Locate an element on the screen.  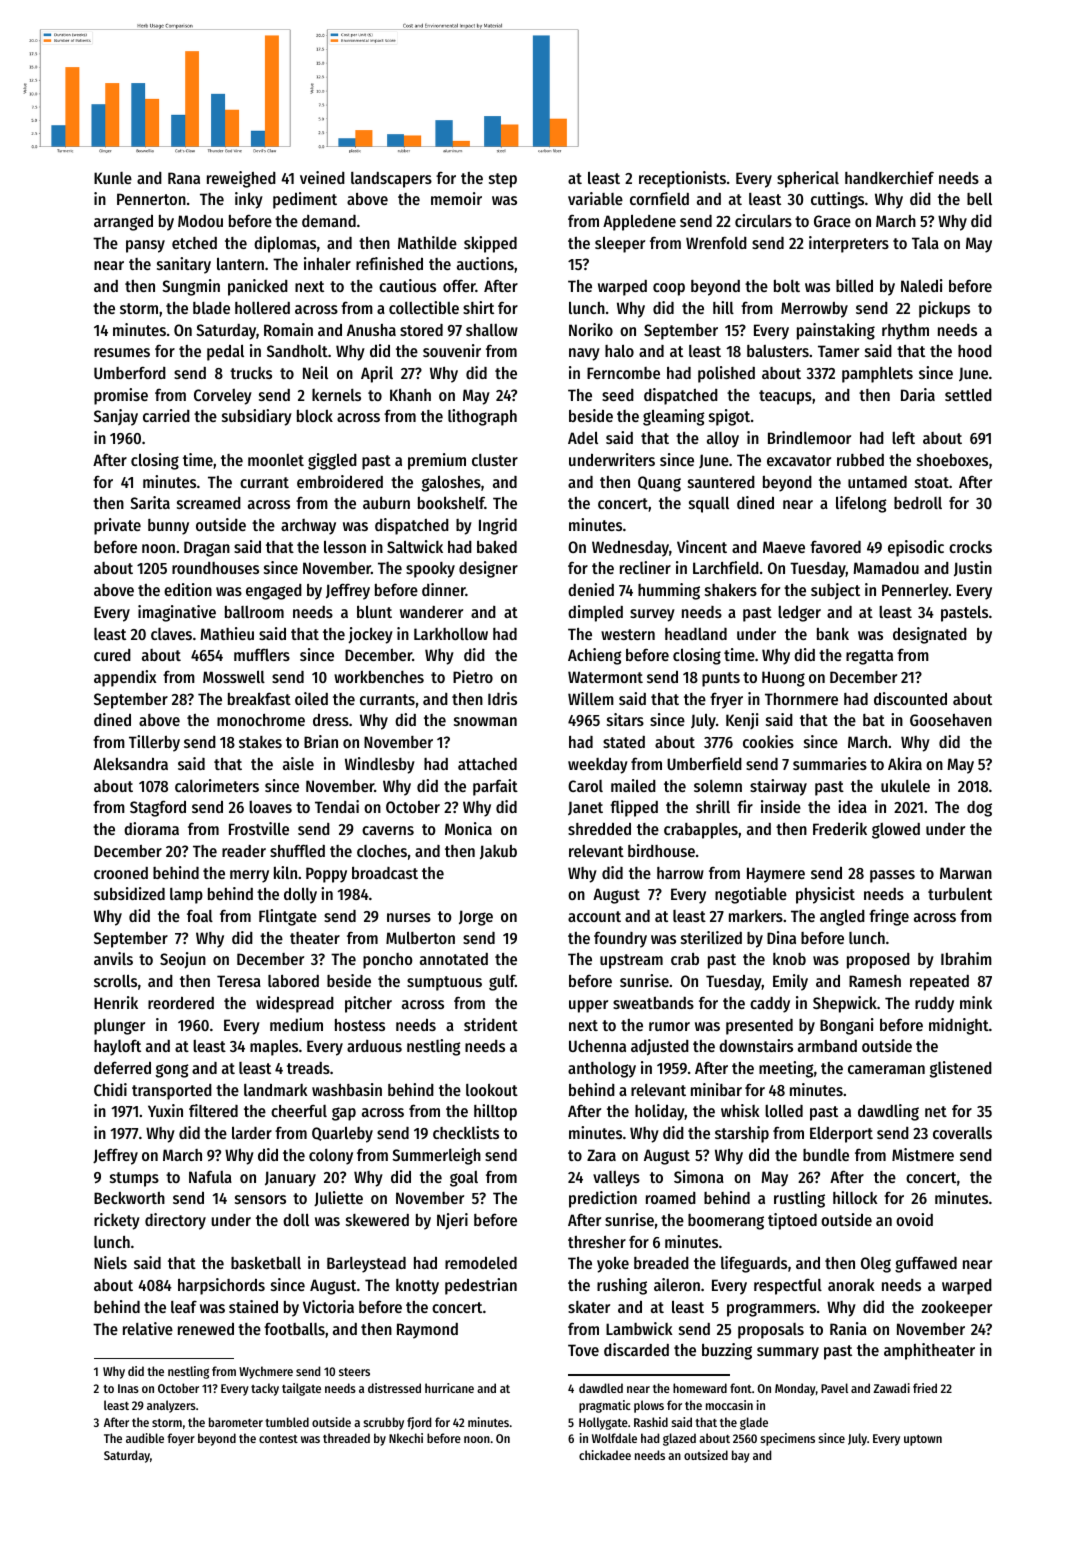
tacky is located at coordinates (265, 1389).
